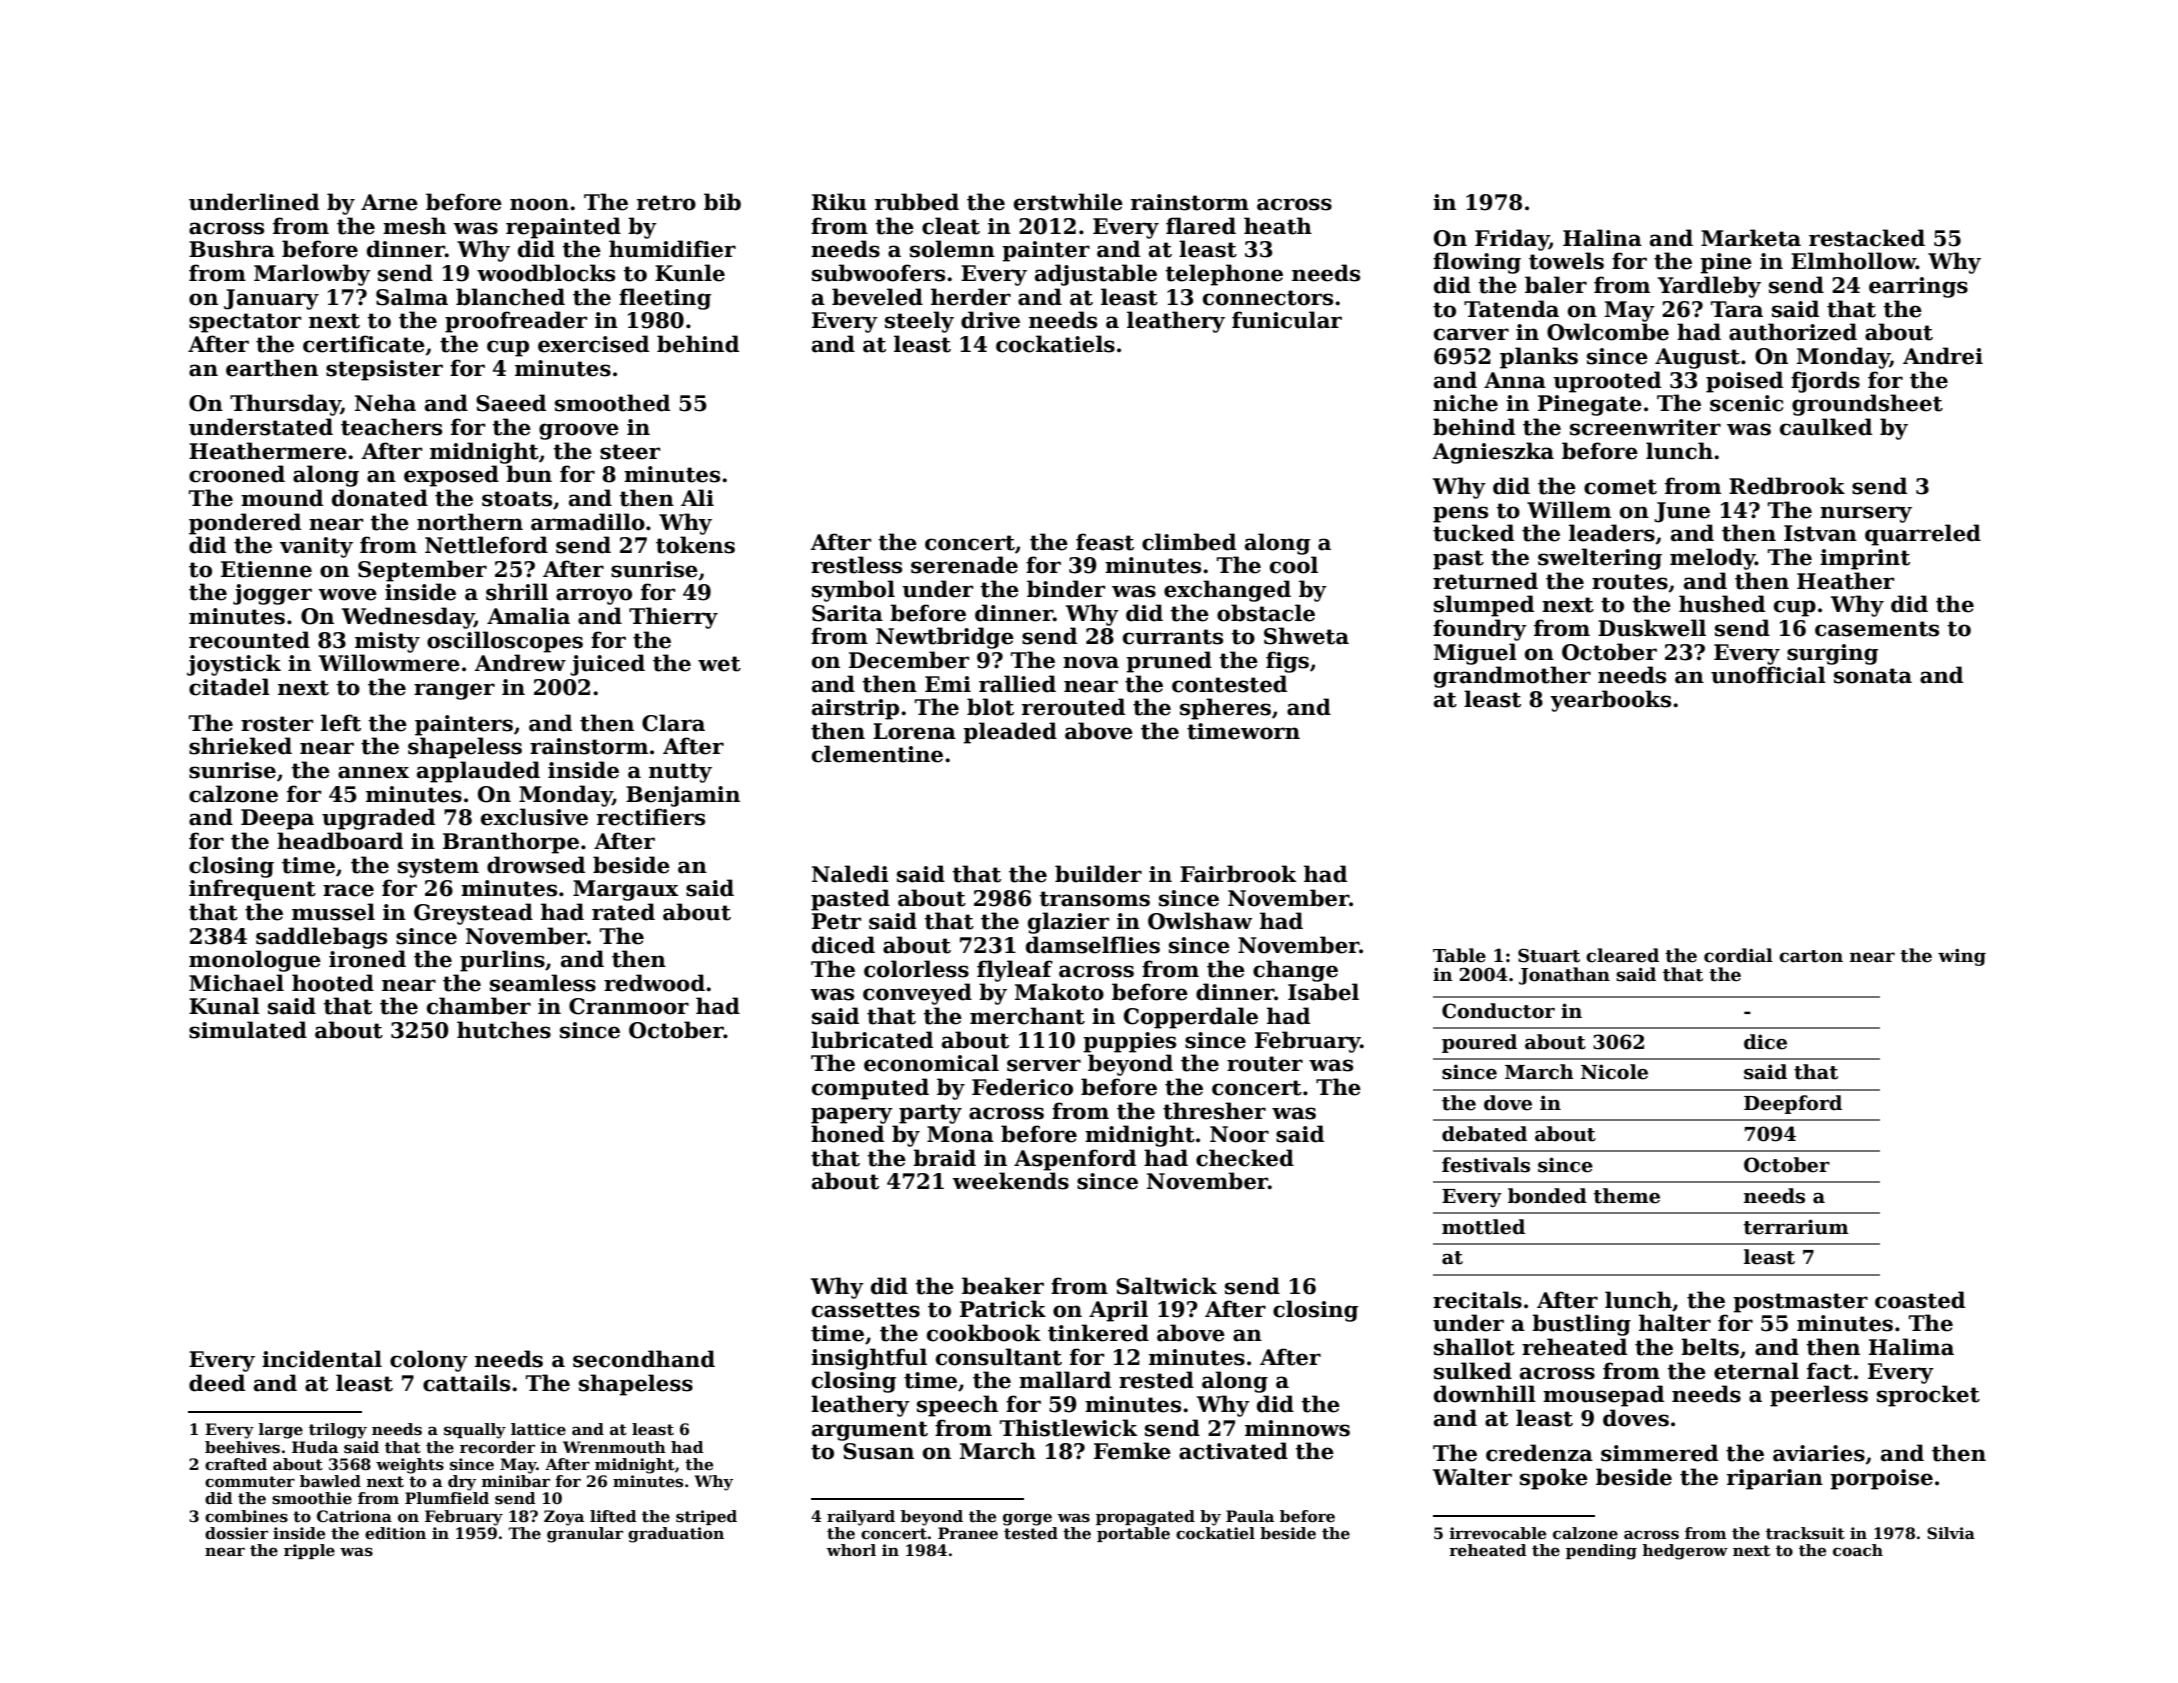 This page has height=1683, width=2178. Describe the element at coordinates (389, 202) in the page. I see `Arne` at that location.
